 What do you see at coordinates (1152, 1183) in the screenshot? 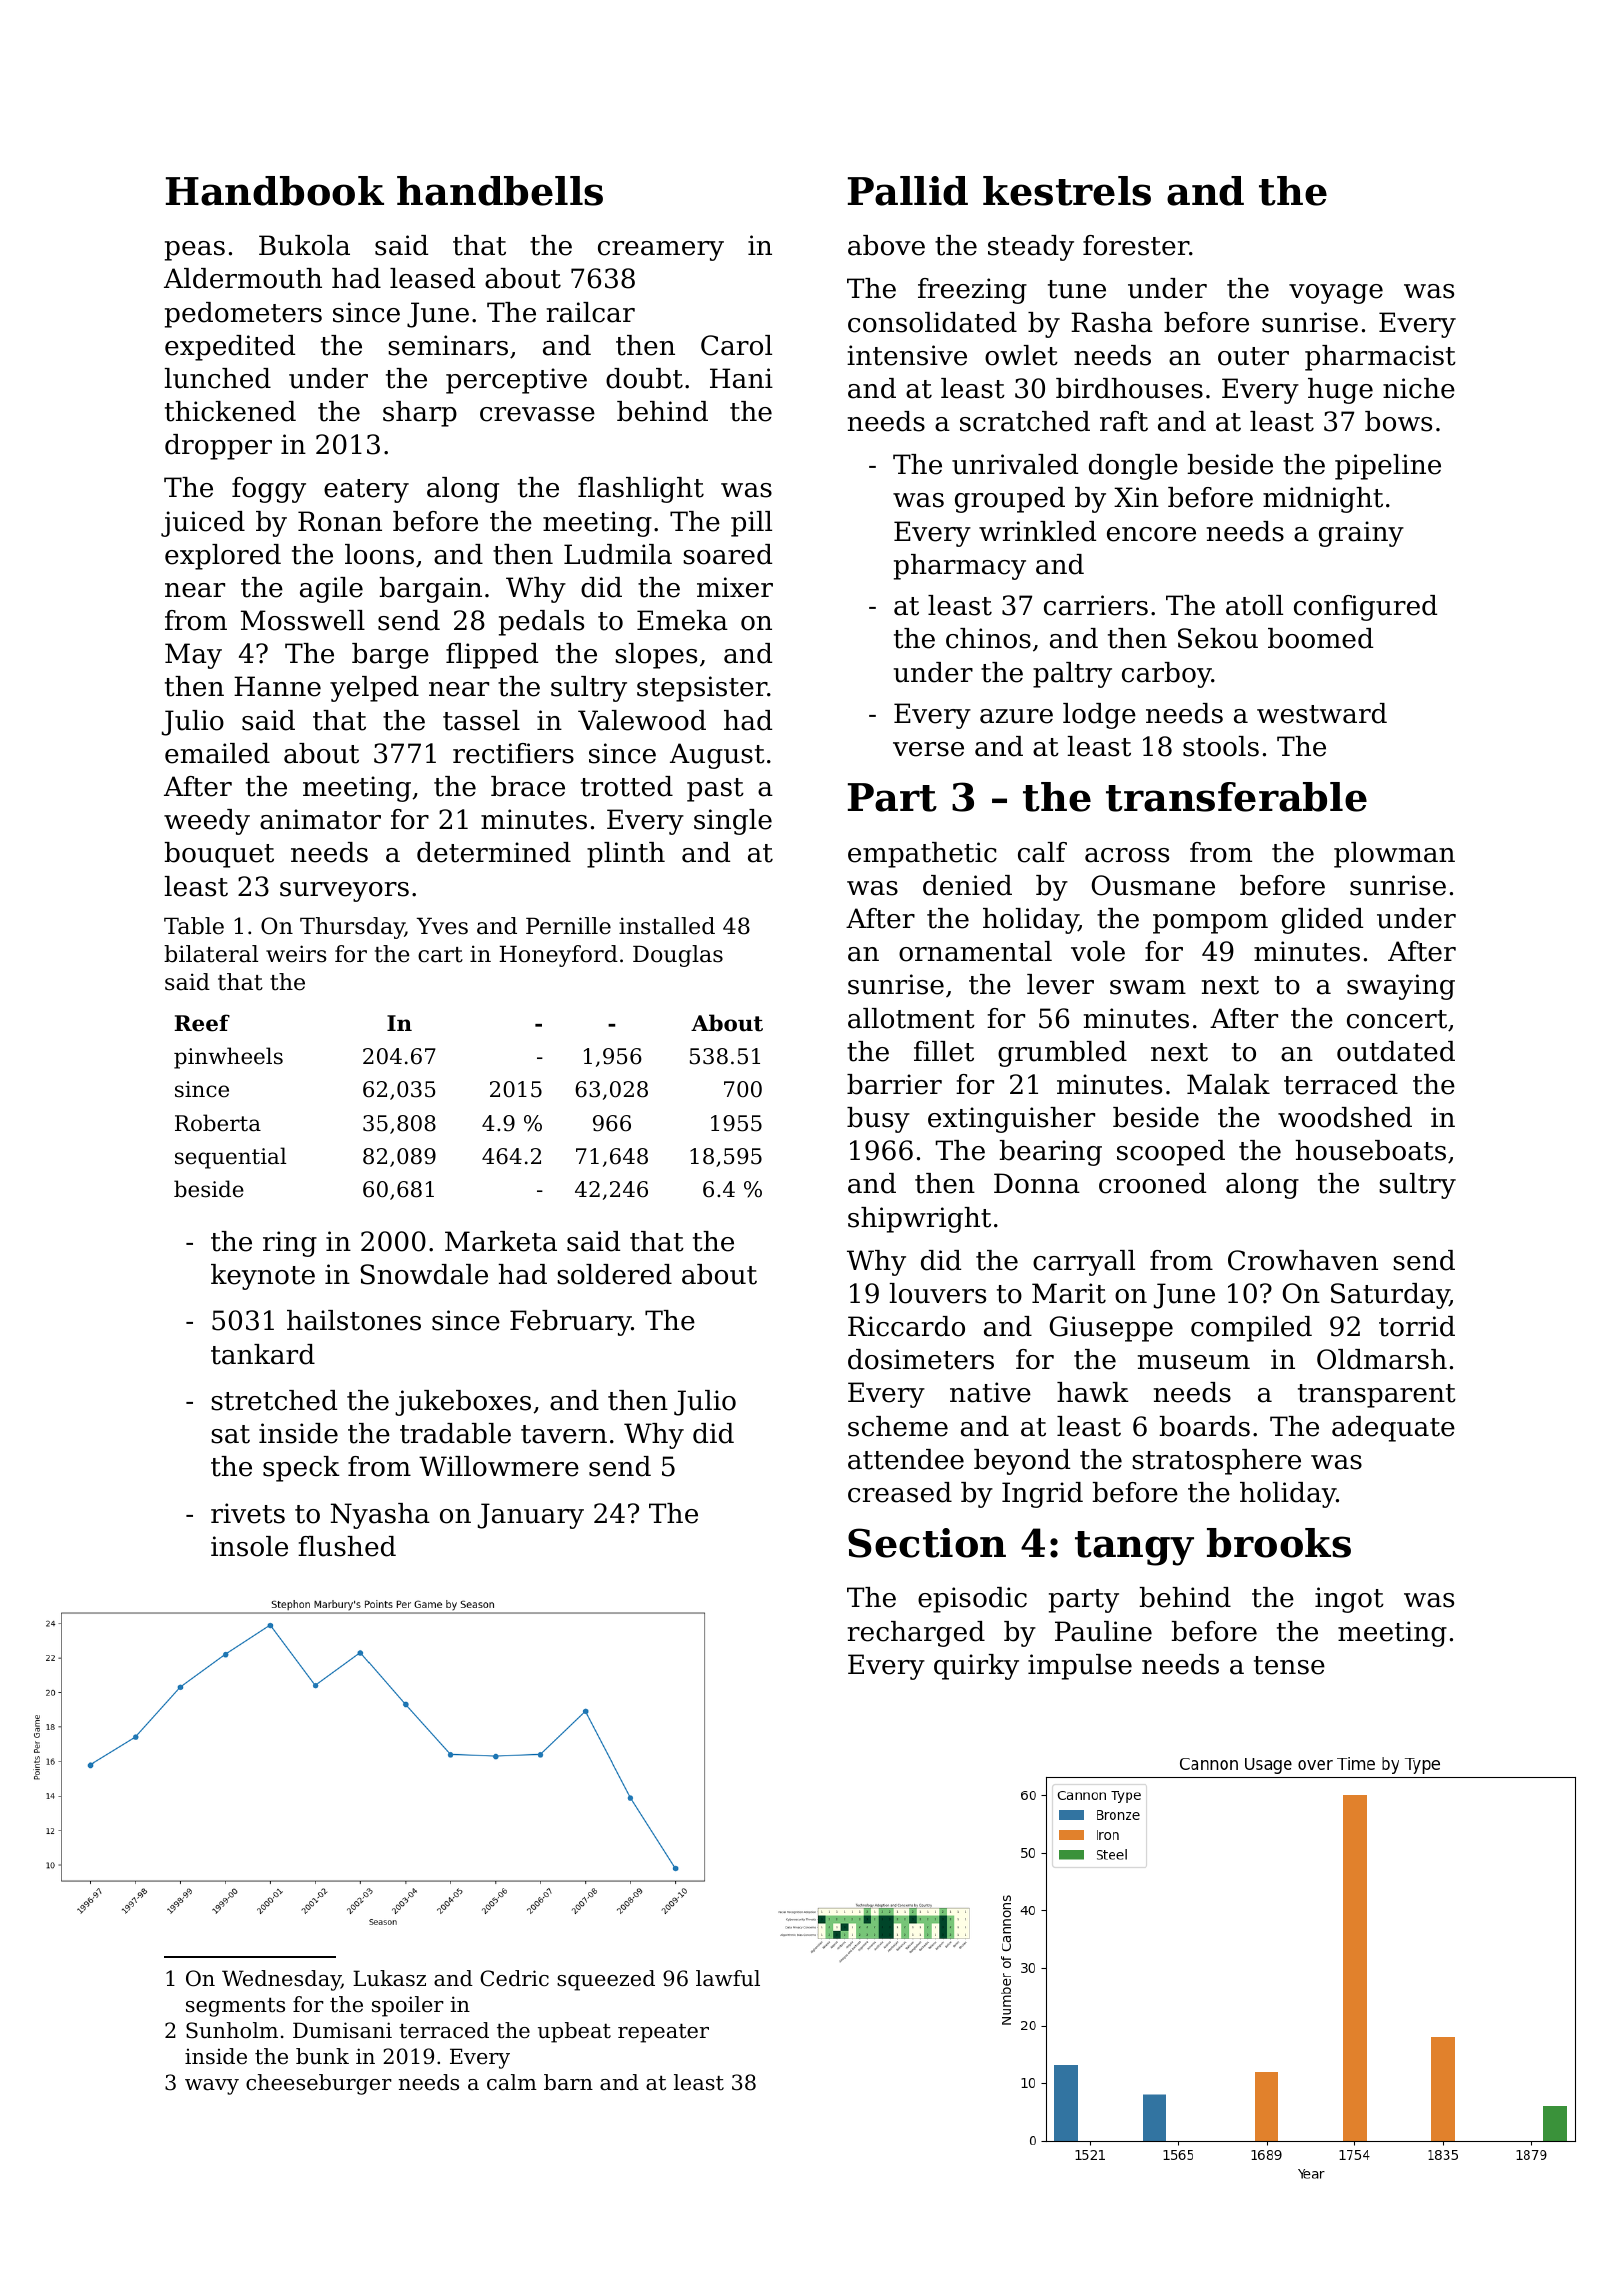
I see `crooned` at bounding box center [1152, 1183].
